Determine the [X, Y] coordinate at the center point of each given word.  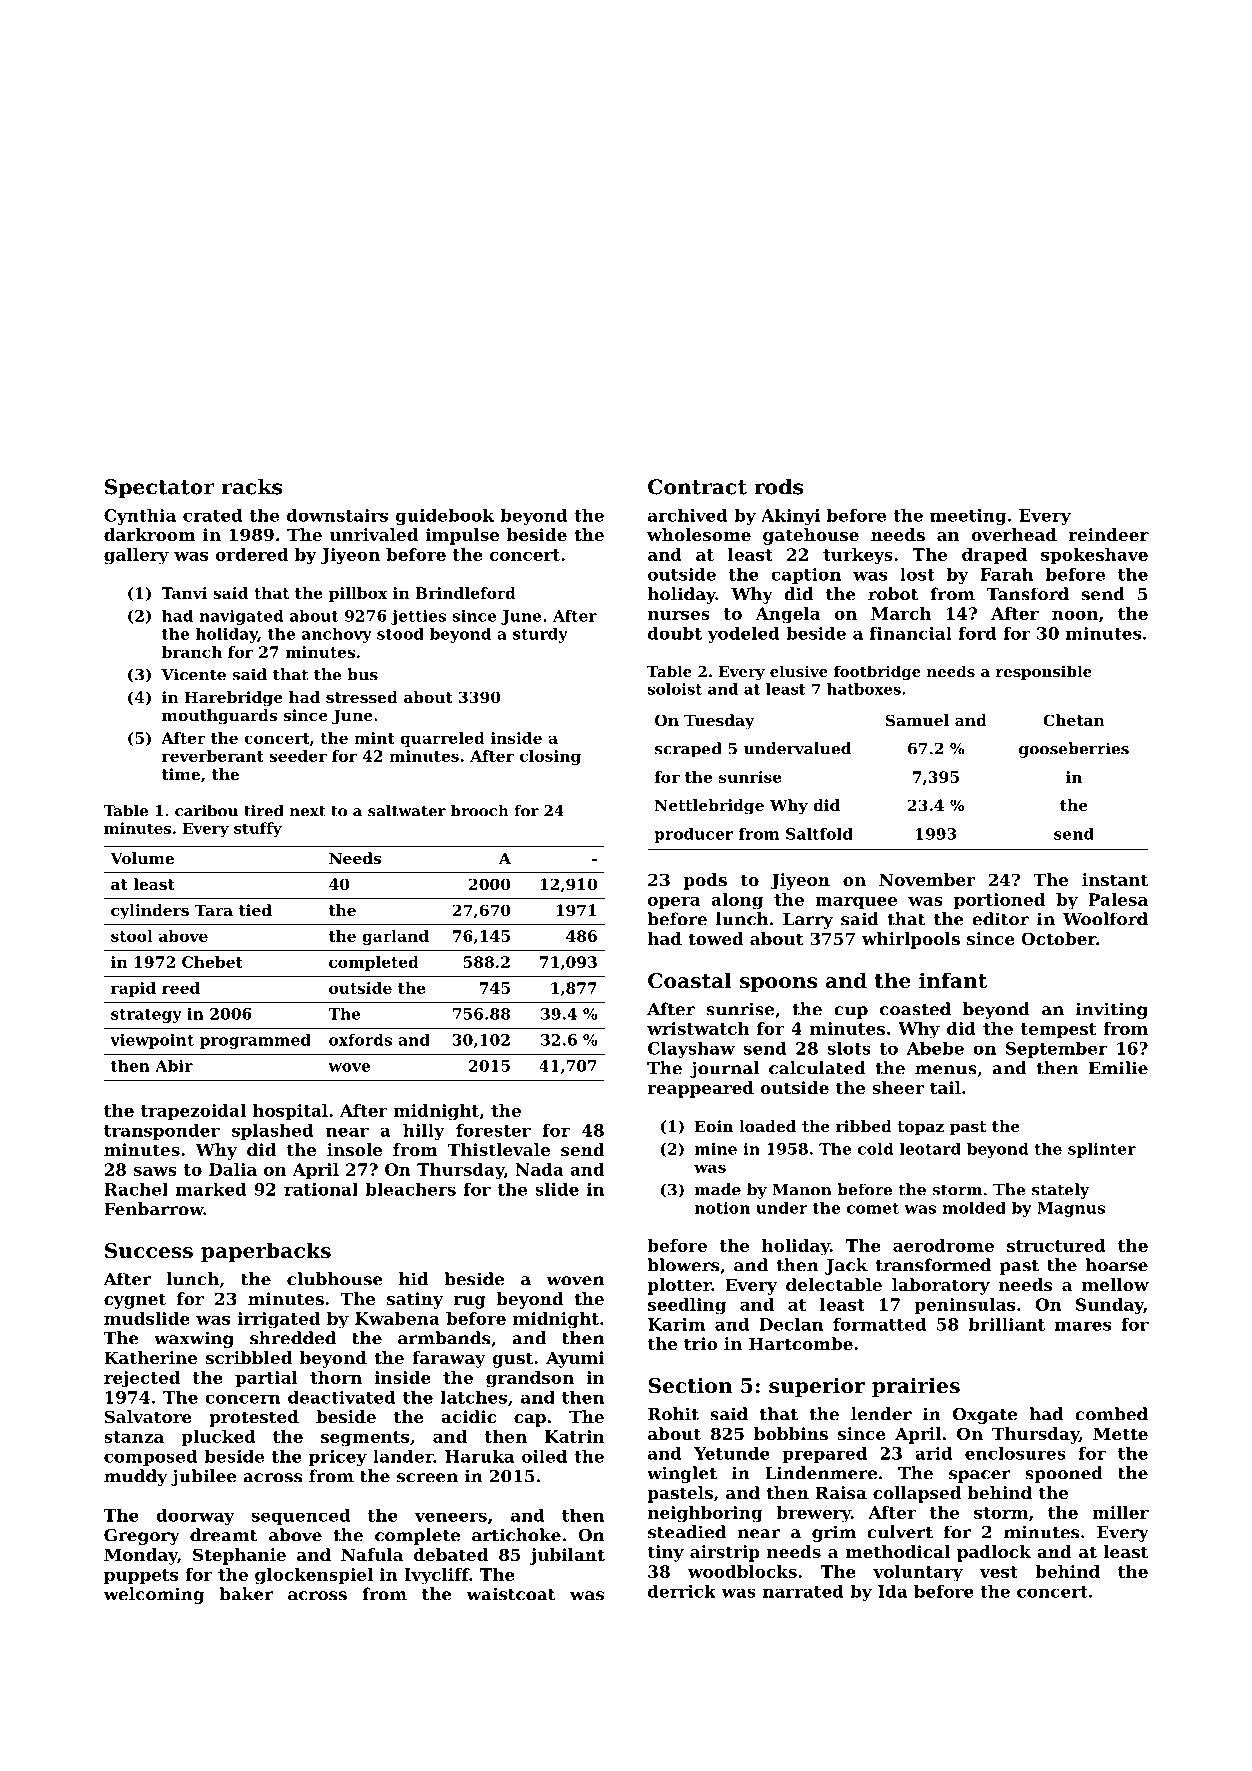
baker [246, 1594]
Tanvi [184, 593]
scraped [688, 750]
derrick [682, 1591]
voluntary [918, 1573]
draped [994, 556]
